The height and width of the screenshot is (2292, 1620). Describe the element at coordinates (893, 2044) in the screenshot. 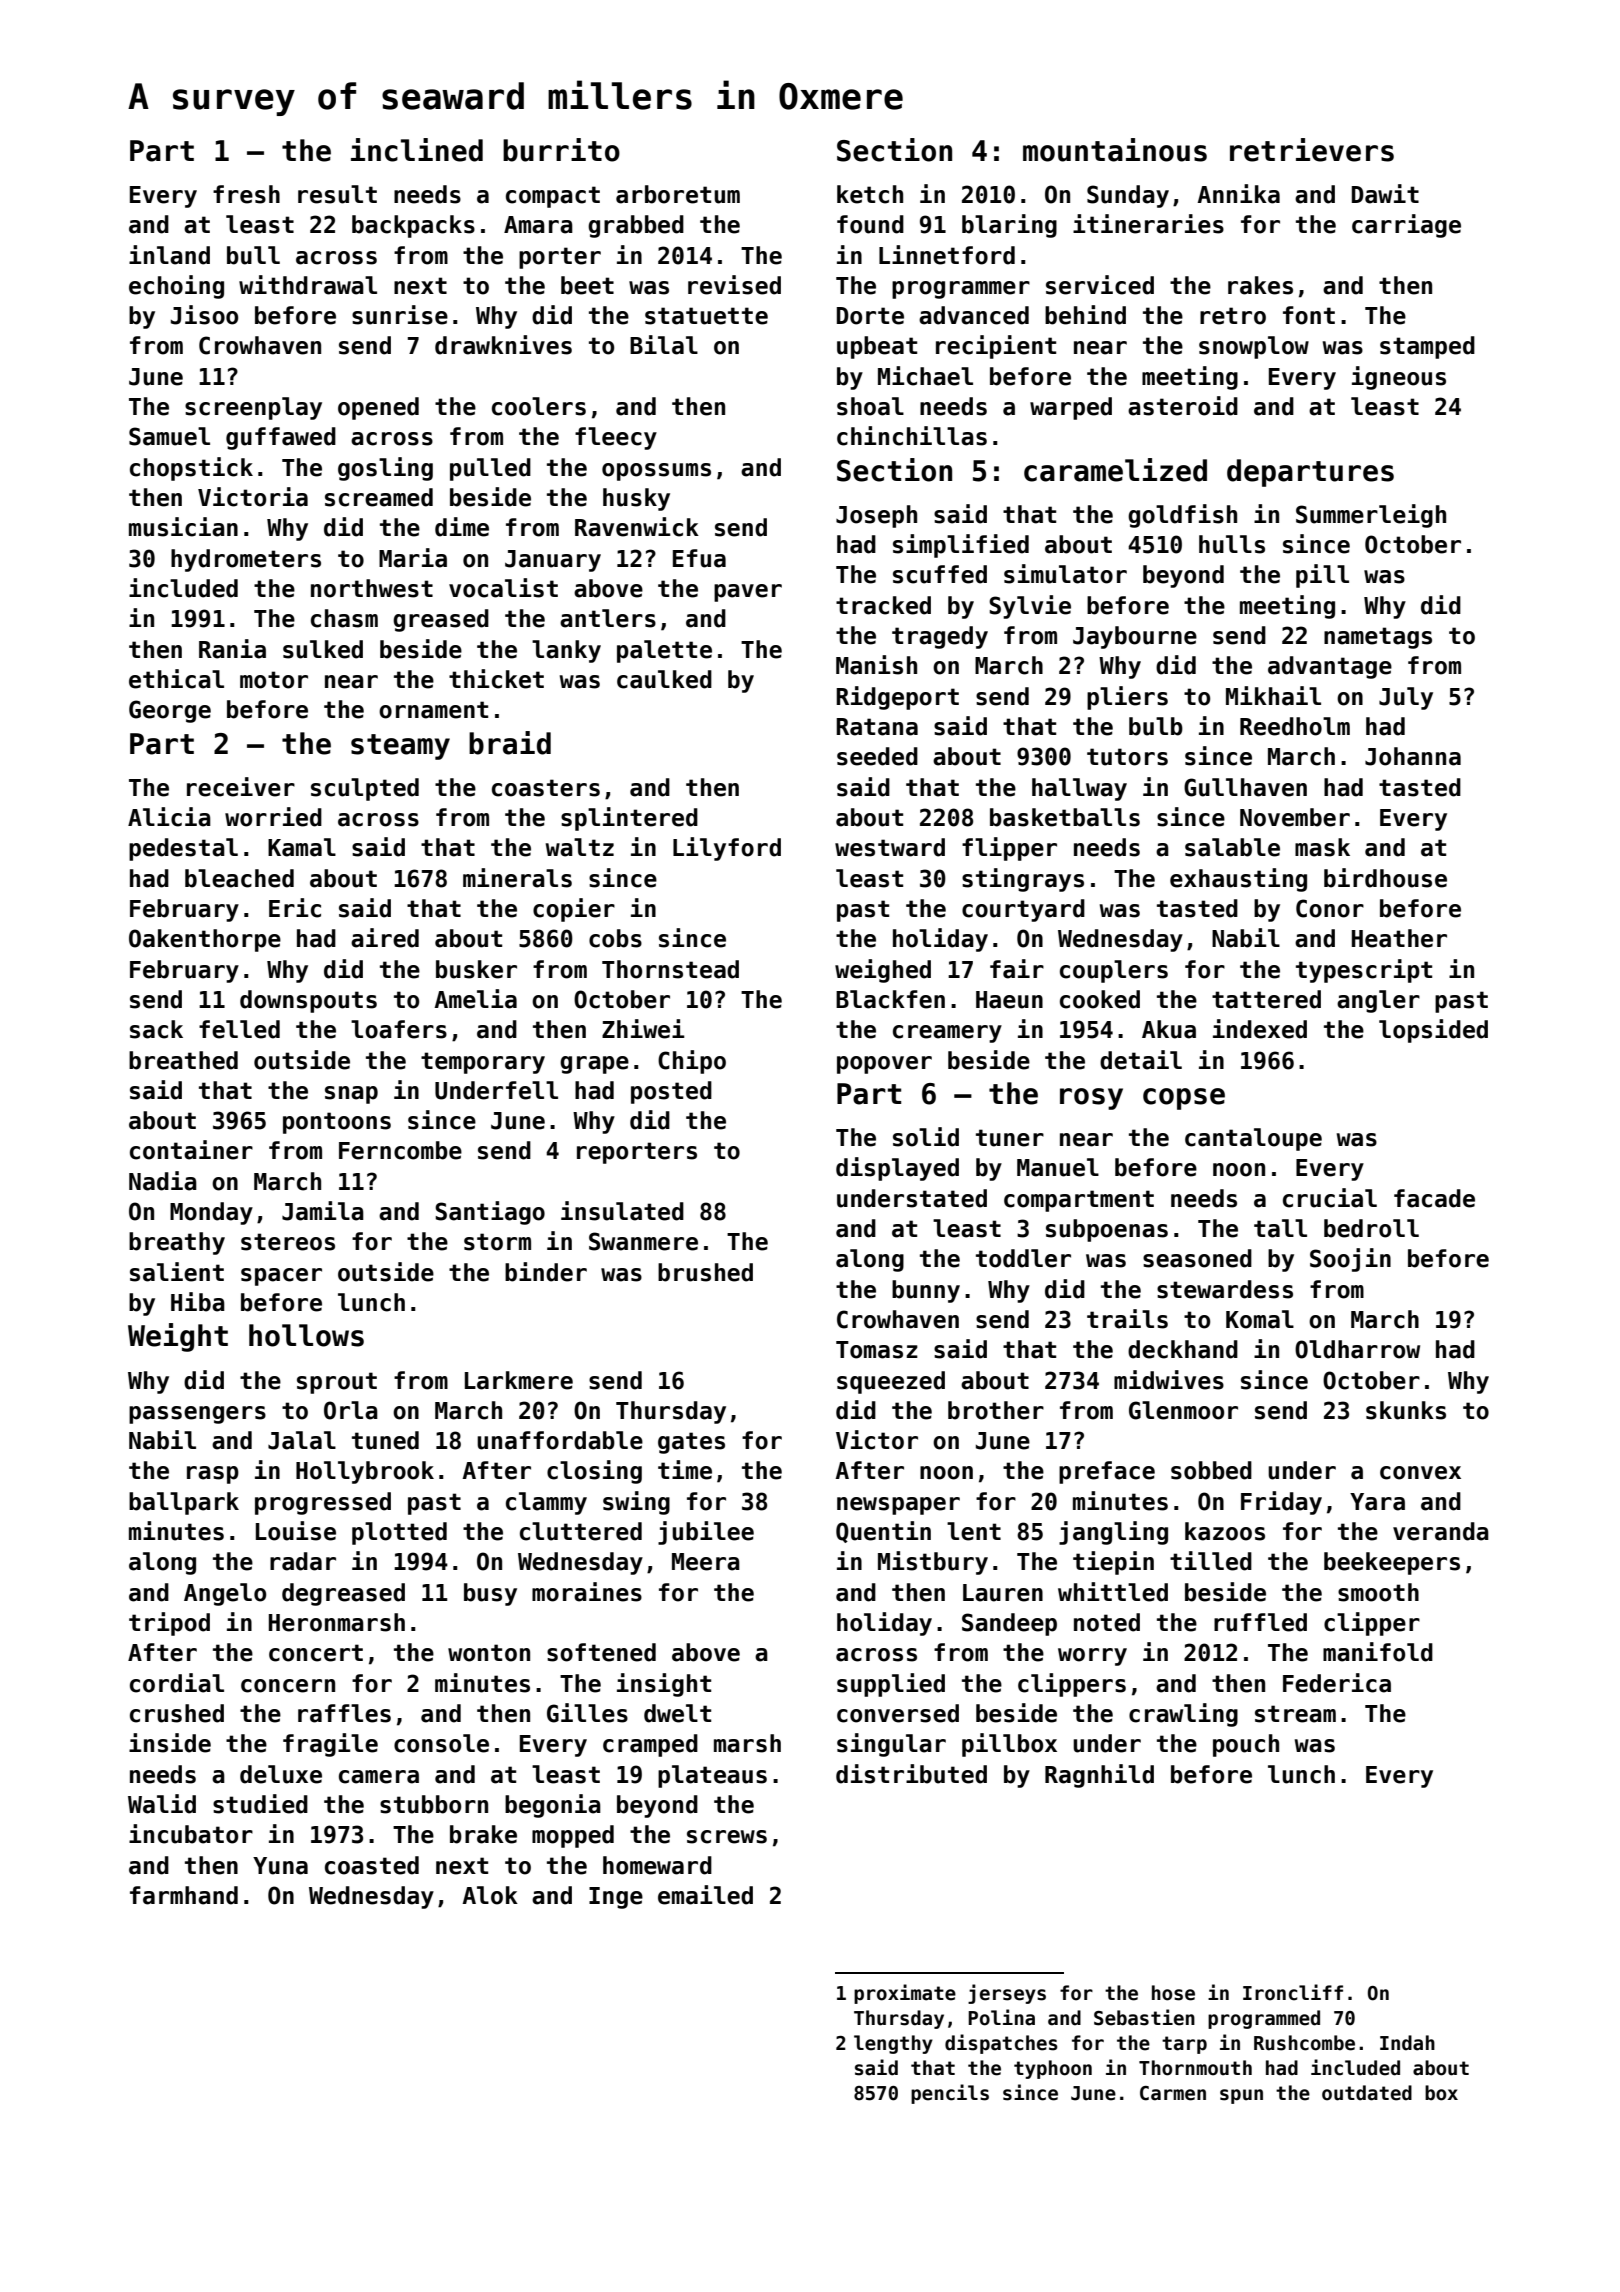

I see `lengthy` at that location.
